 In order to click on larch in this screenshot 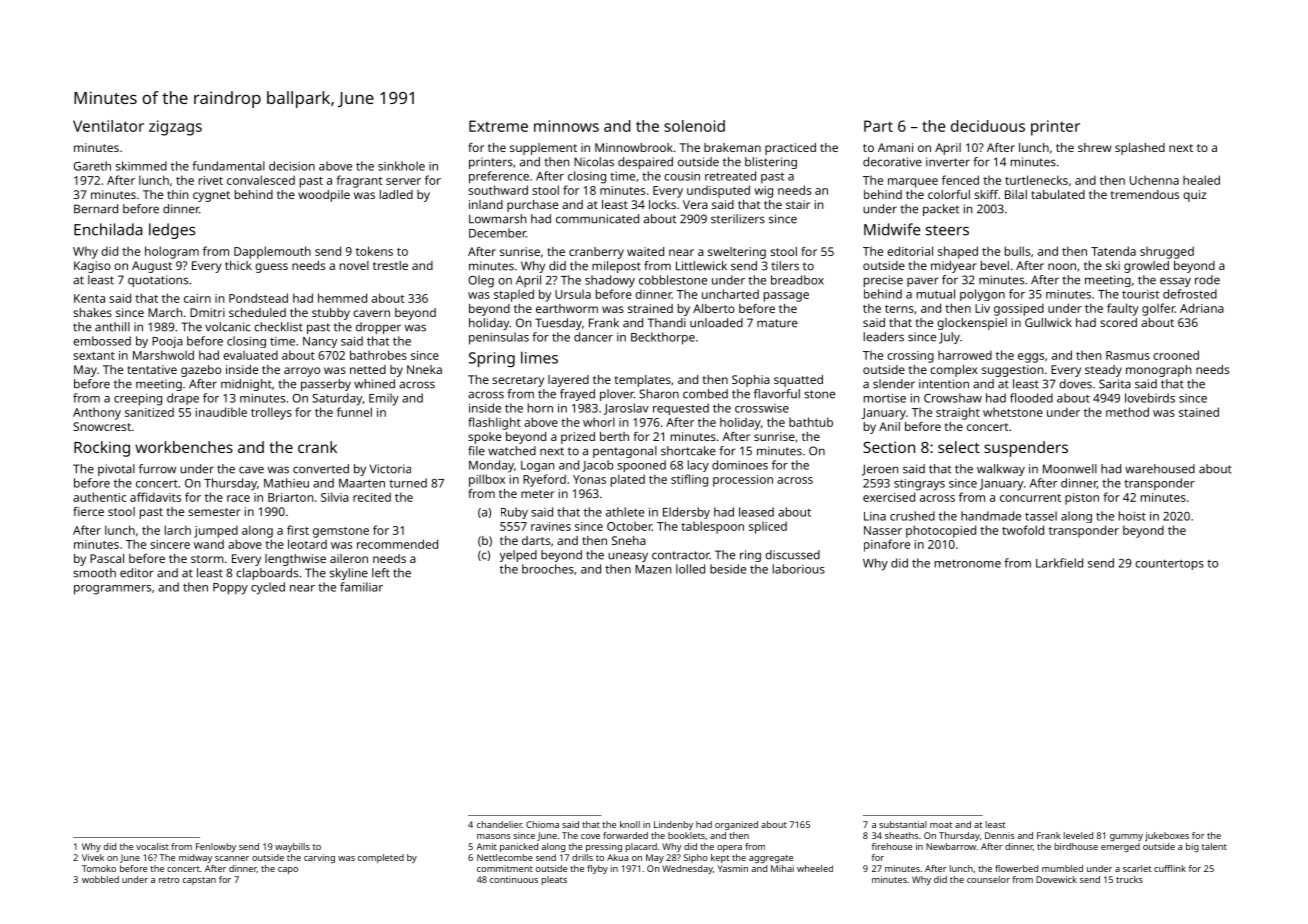, I will do `click(178, 530)`.
